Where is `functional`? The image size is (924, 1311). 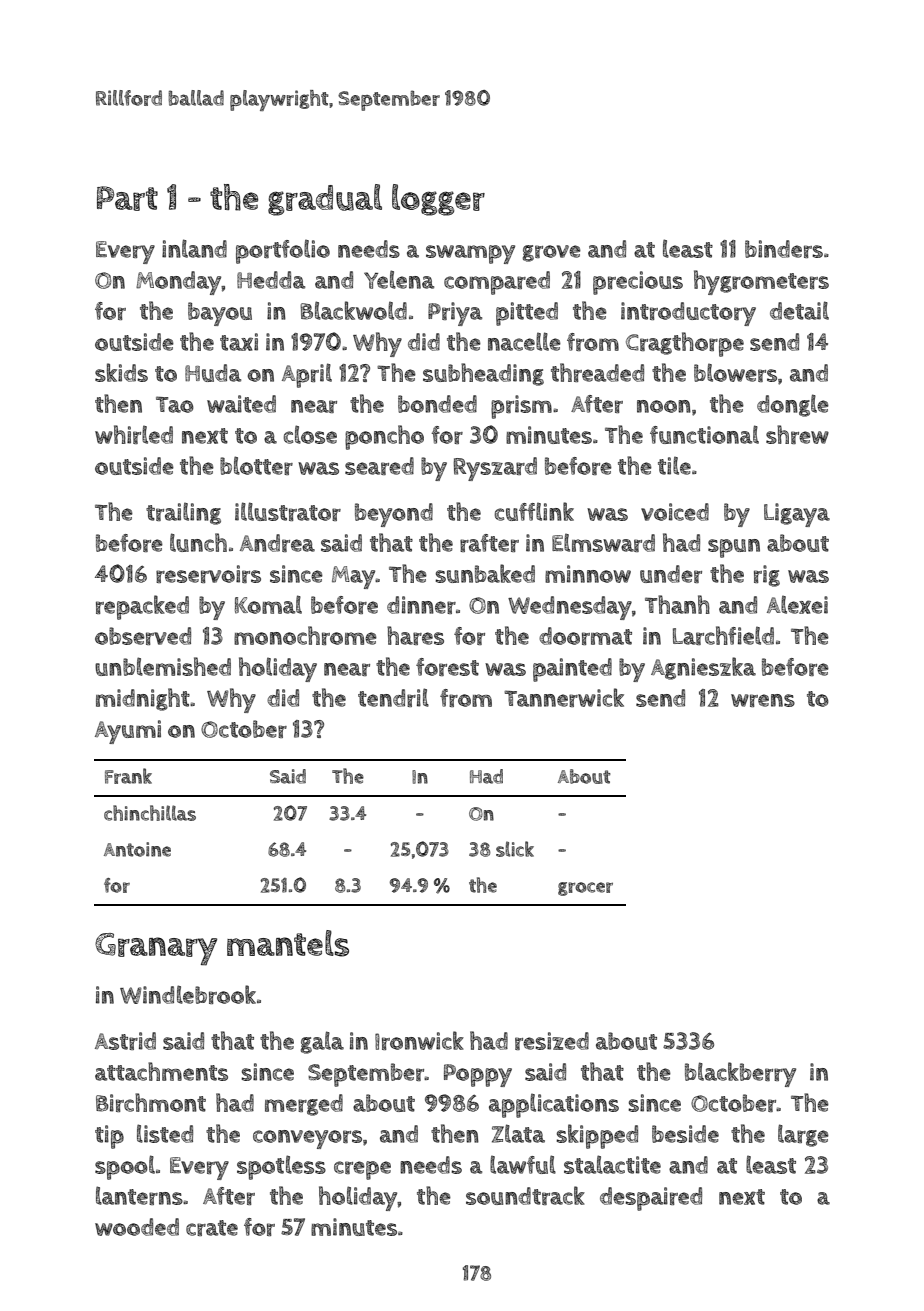 functional is located at coordinates (704, 434).
